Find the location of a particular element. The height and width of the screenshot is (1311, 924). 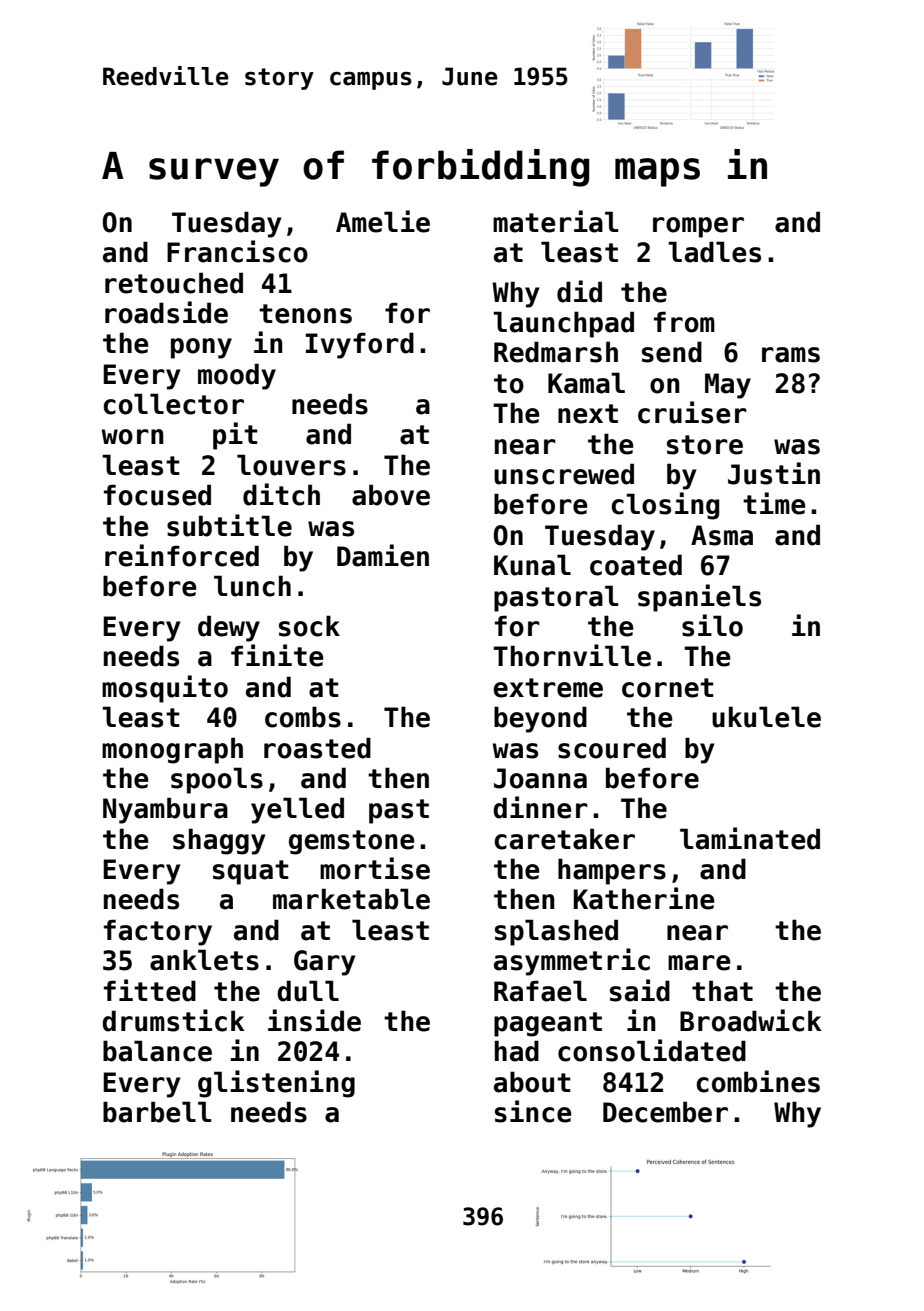

material is located at coordinates (555, 221).
